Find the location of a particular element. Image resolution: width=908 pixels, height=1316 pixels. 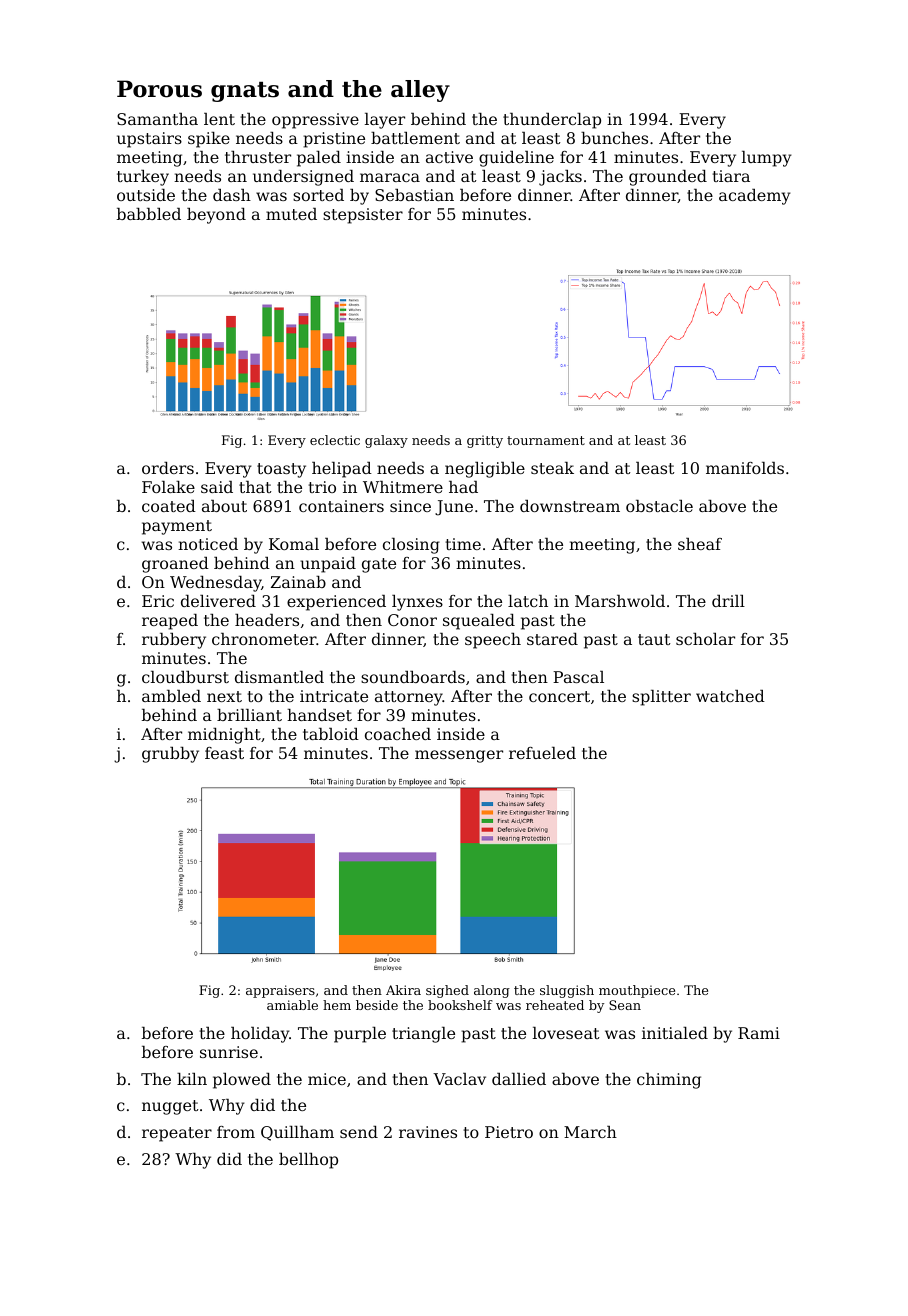

thunderclap is located at coordinates (552, 121).
